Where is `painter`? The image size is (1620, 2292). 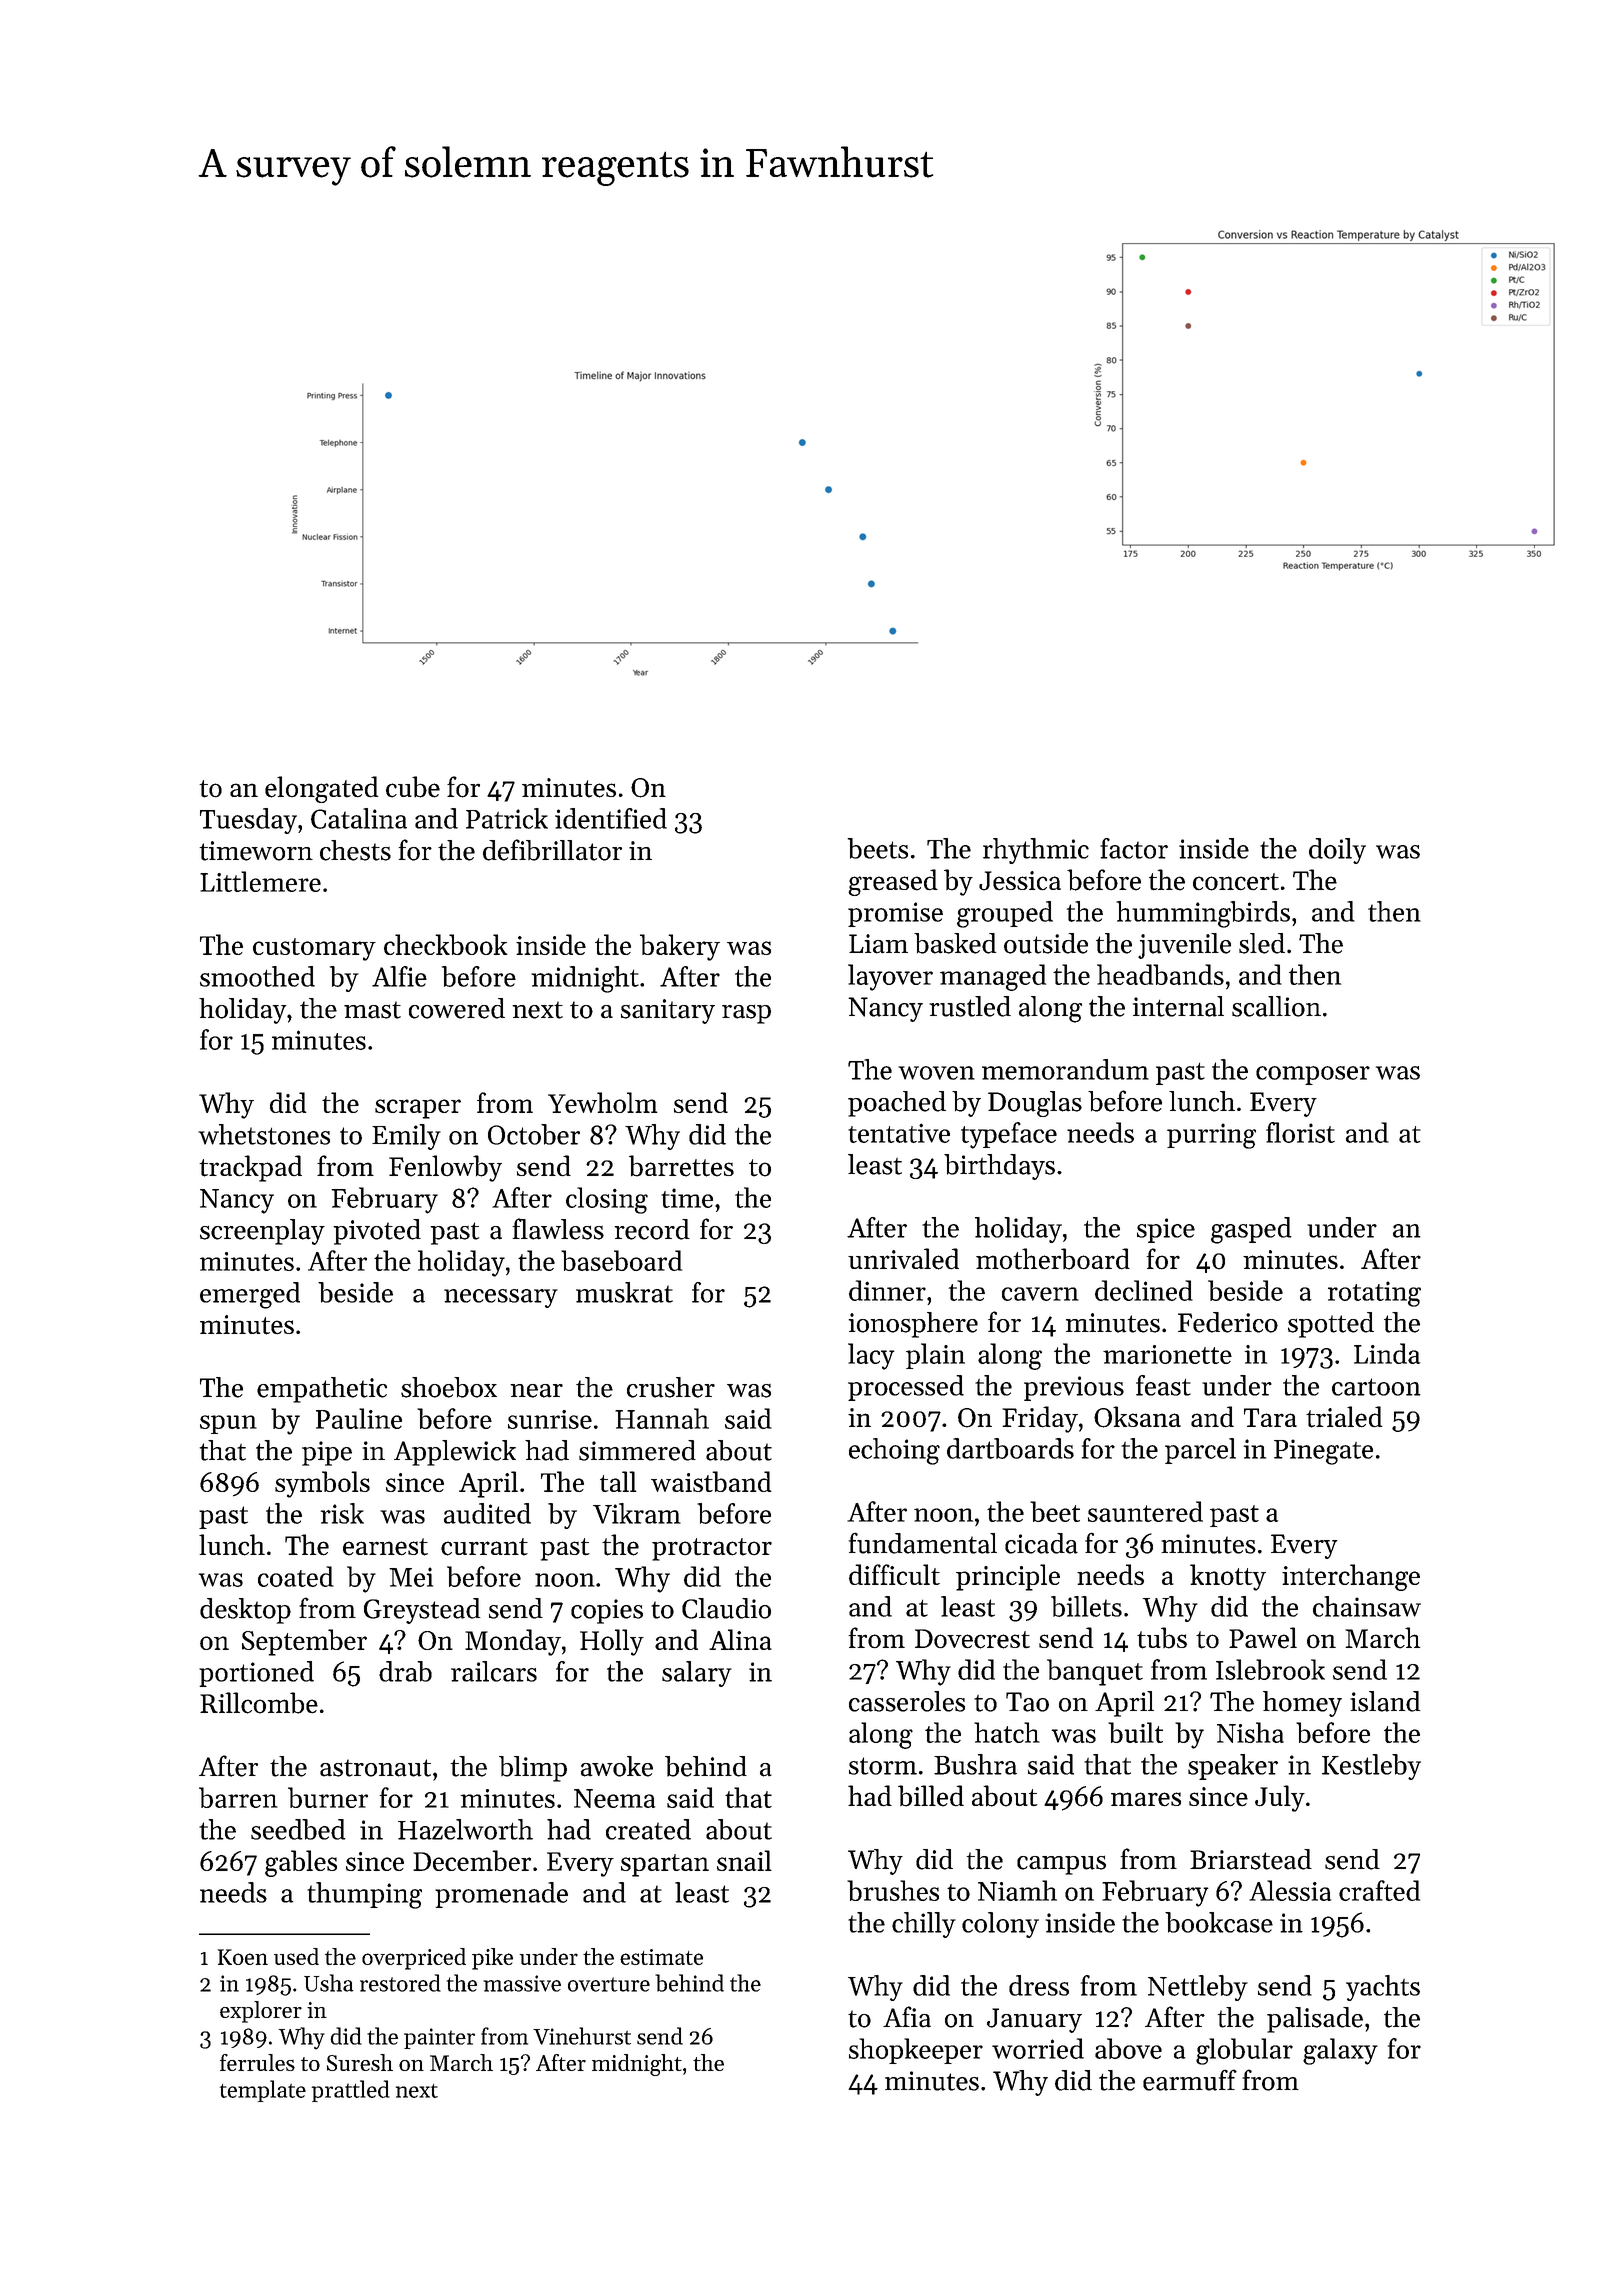
painter is located at coordinates (439, 2038).
